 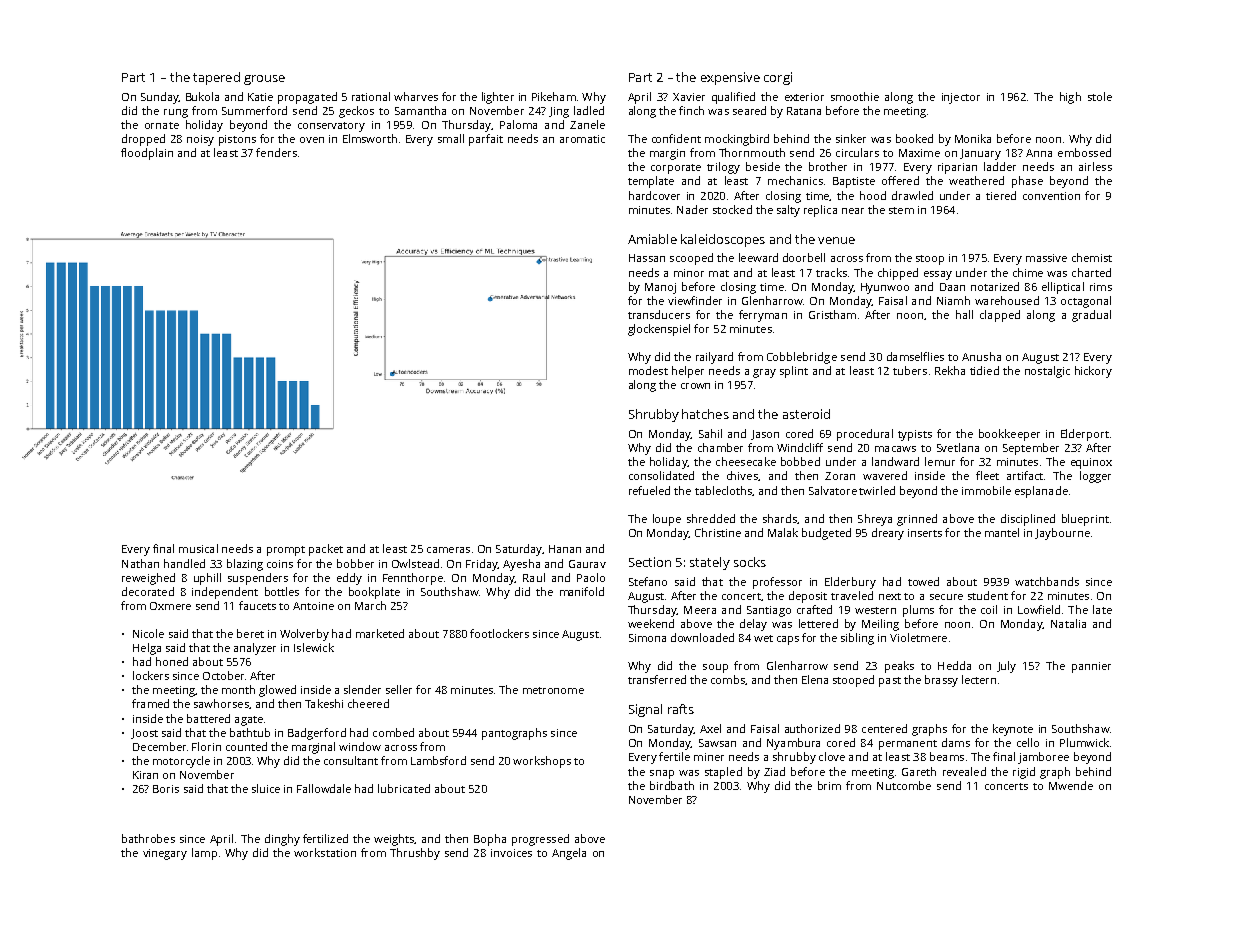 What do you see at coordinates (277, 691) in the page?
I see `glowed` at bounding box center [277, 691].
